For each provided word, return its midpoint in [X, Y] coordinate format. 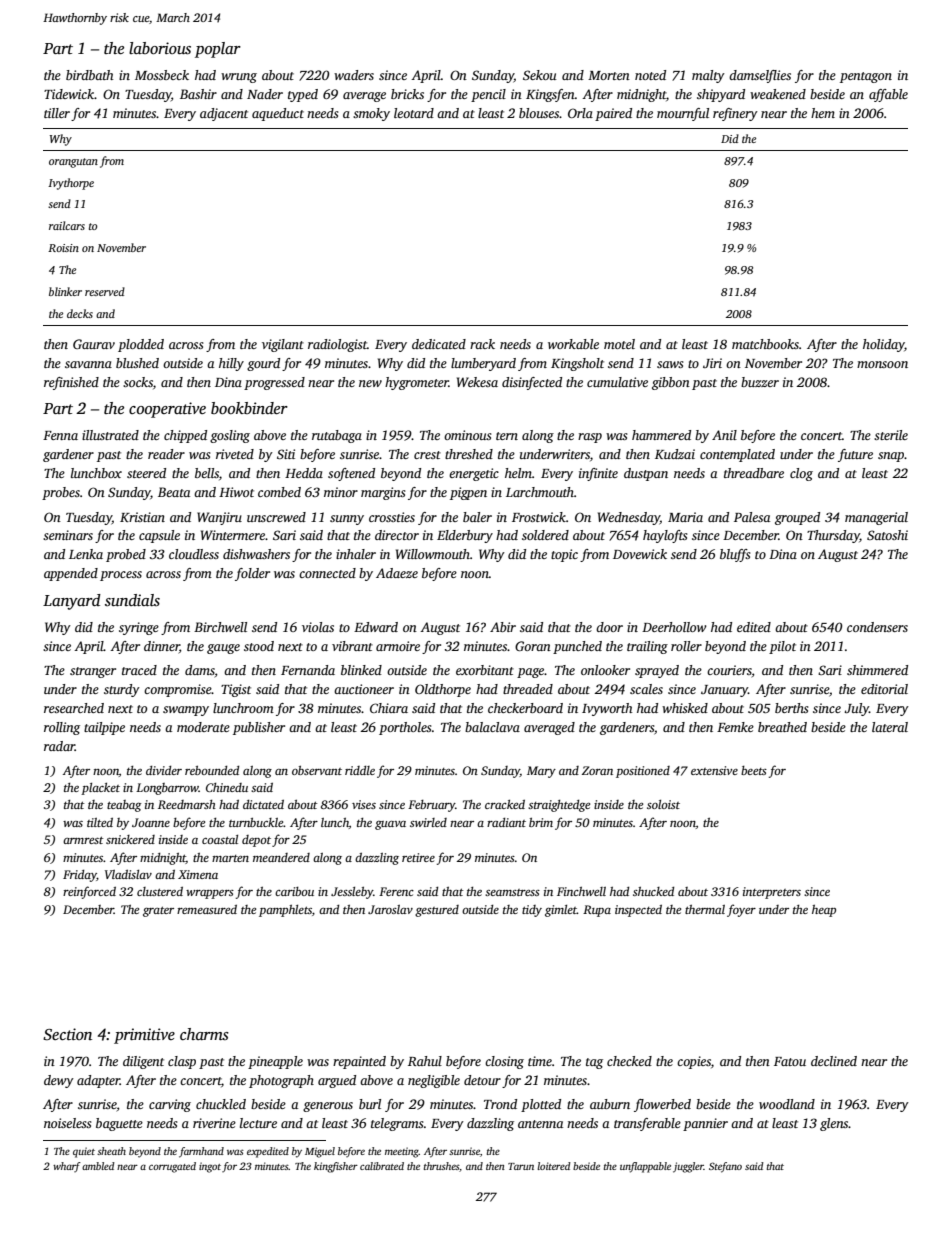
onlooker [605, 670]
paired [613, 114]
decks [80, 313]
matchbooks [765, 344]
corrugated [172, 1167]
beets [754, 770]
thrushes [441, 1166]
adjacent [224, 114]
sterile [891, 435]
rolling [62, 728]
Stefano [725, 1167]
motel [619, 344]
